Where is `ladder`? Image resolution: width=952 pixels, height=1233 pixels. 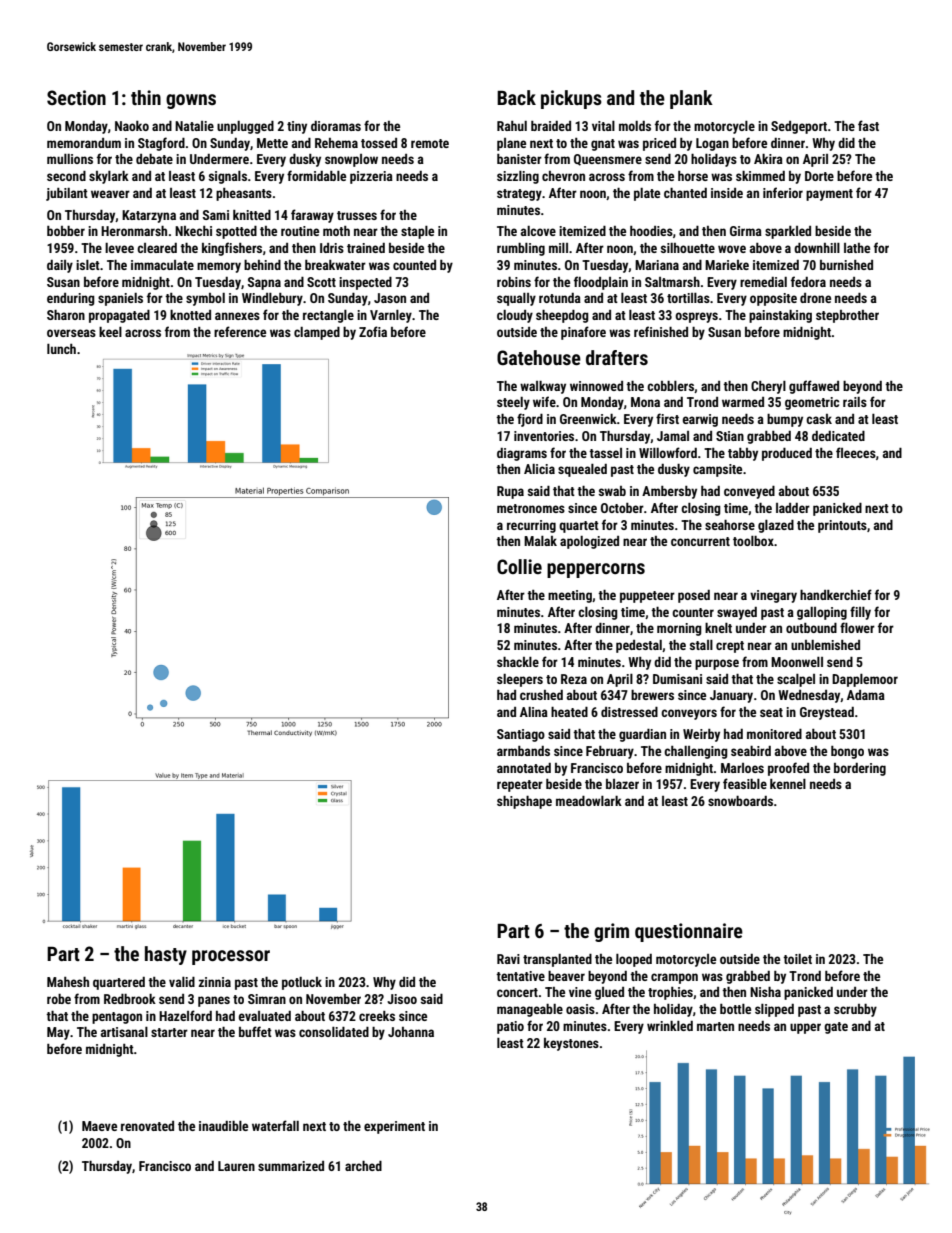 ladder is located at coordinates (793, 508).
